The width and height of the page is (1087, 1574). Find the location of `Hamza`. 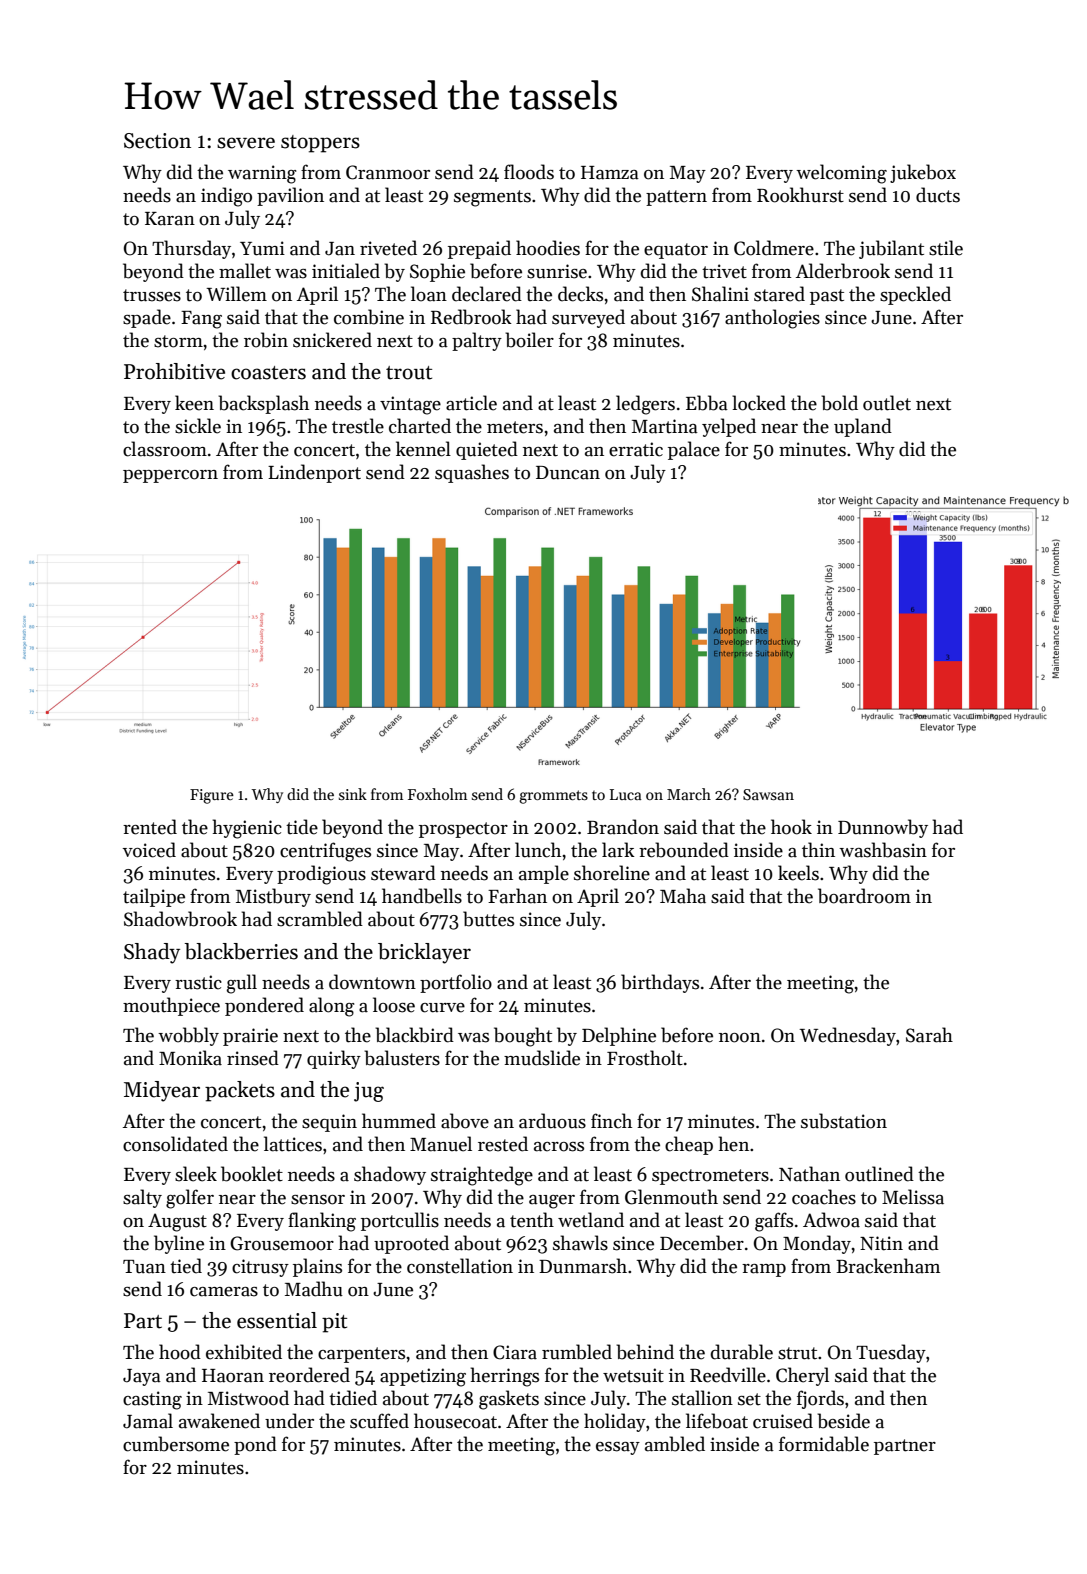

Hamza is located at coordinates (610, 173).
